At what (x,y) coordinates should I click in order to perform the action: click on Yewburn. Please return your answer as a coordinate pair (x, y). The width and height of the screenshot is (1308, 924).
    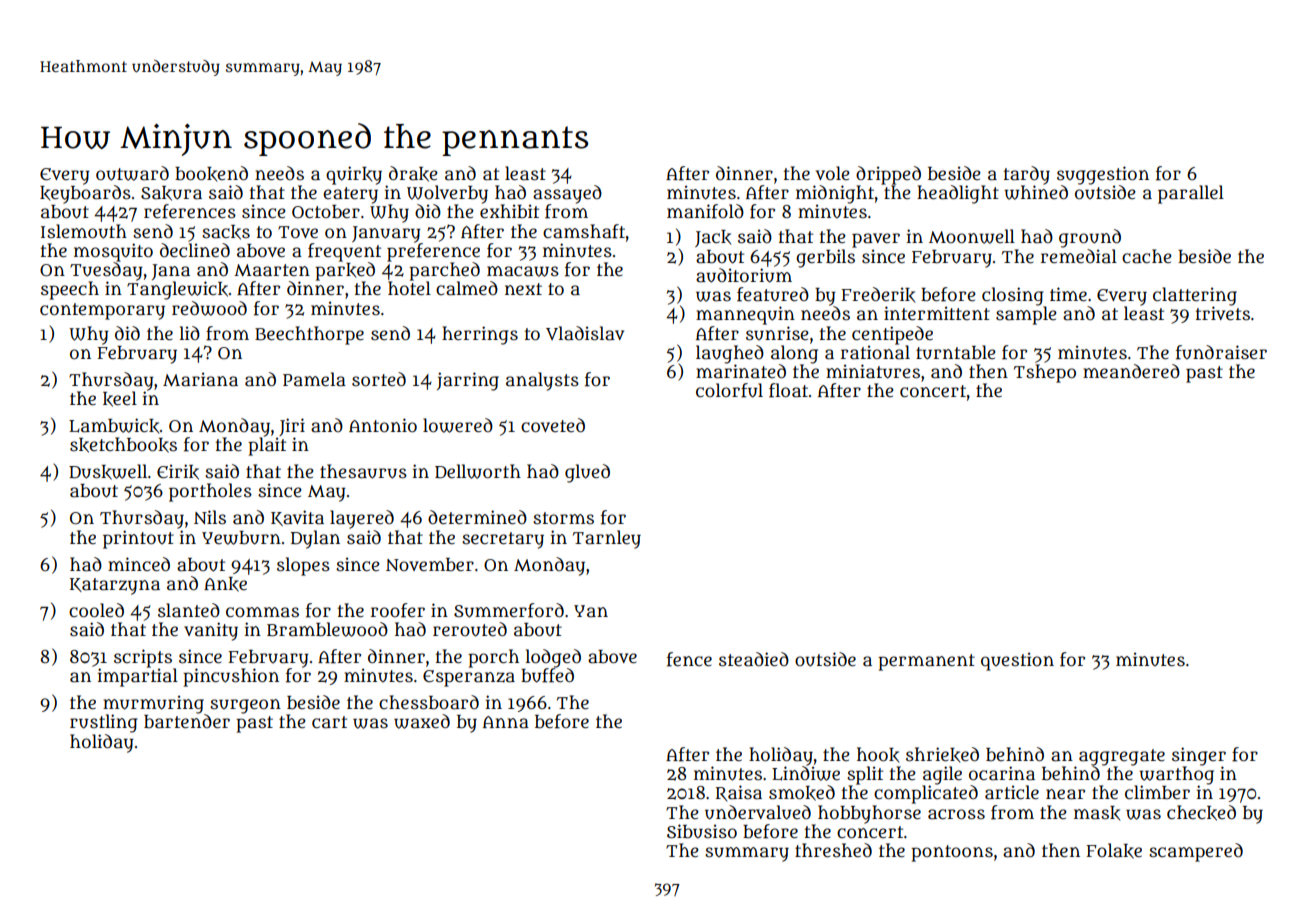
    Looking at the image, I should click on (241, 538).
